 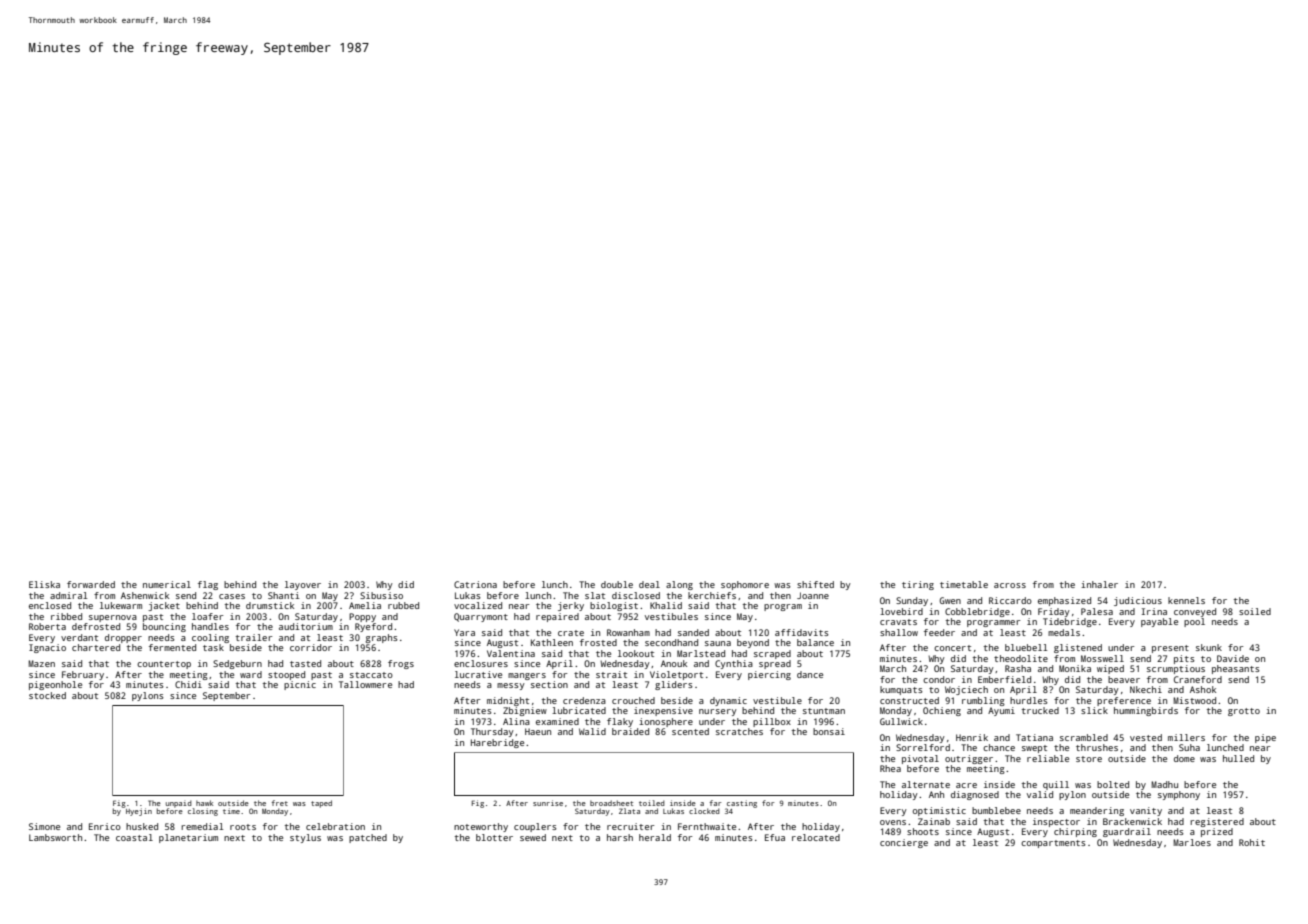 What do you see at coordinates (1053, 844) in the screenshot?
I see `compartments` at bounding box center [1053, 844].
